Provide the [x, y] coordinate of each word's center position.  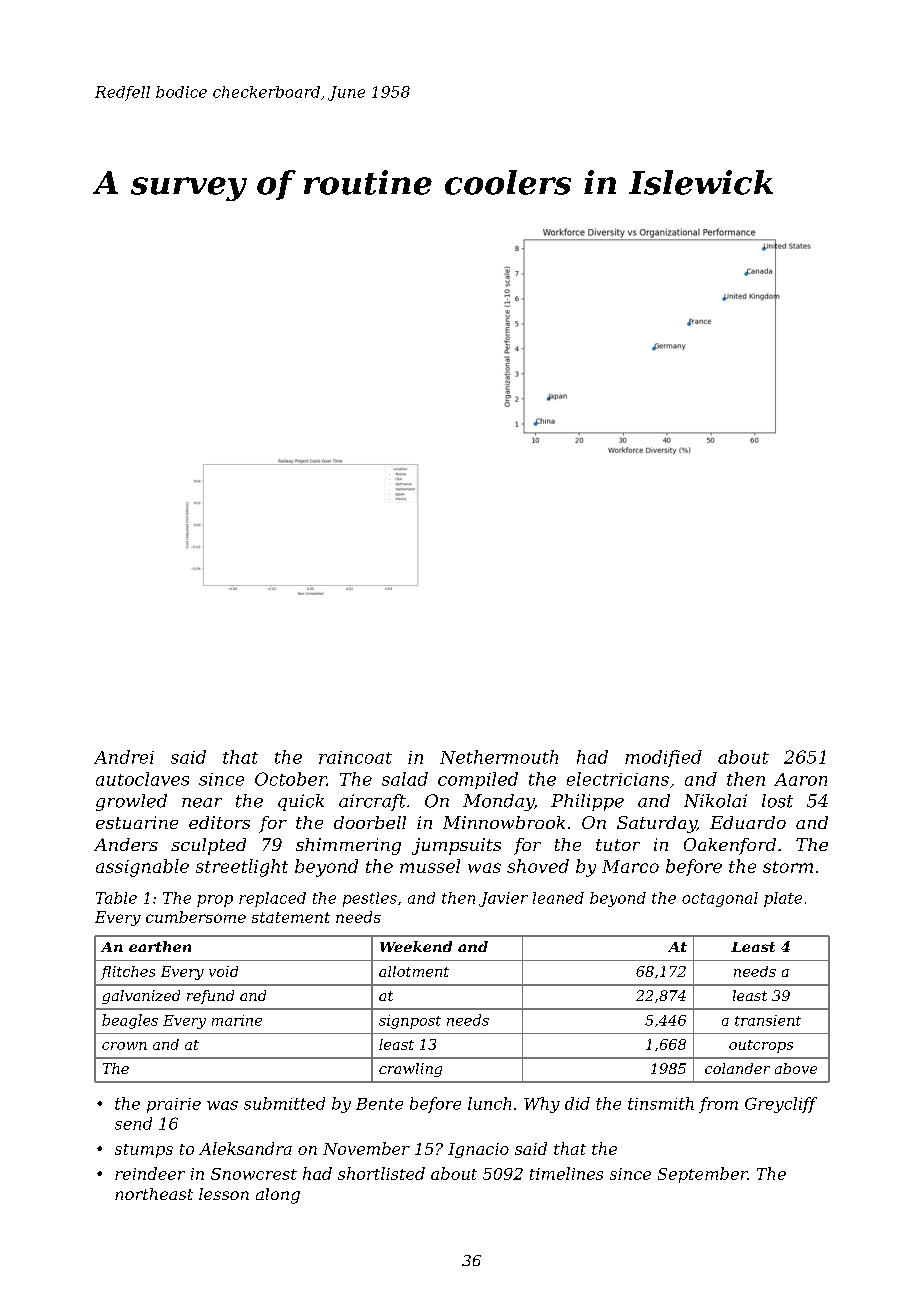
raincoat [355, 757]
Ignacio [478, 1150]
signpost [410, 1022]
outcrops [761, 1046]
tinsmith [661, 1103]
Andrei [124, 757]
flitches [128, 973]
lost [777, 801]
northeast [154, 1194]
